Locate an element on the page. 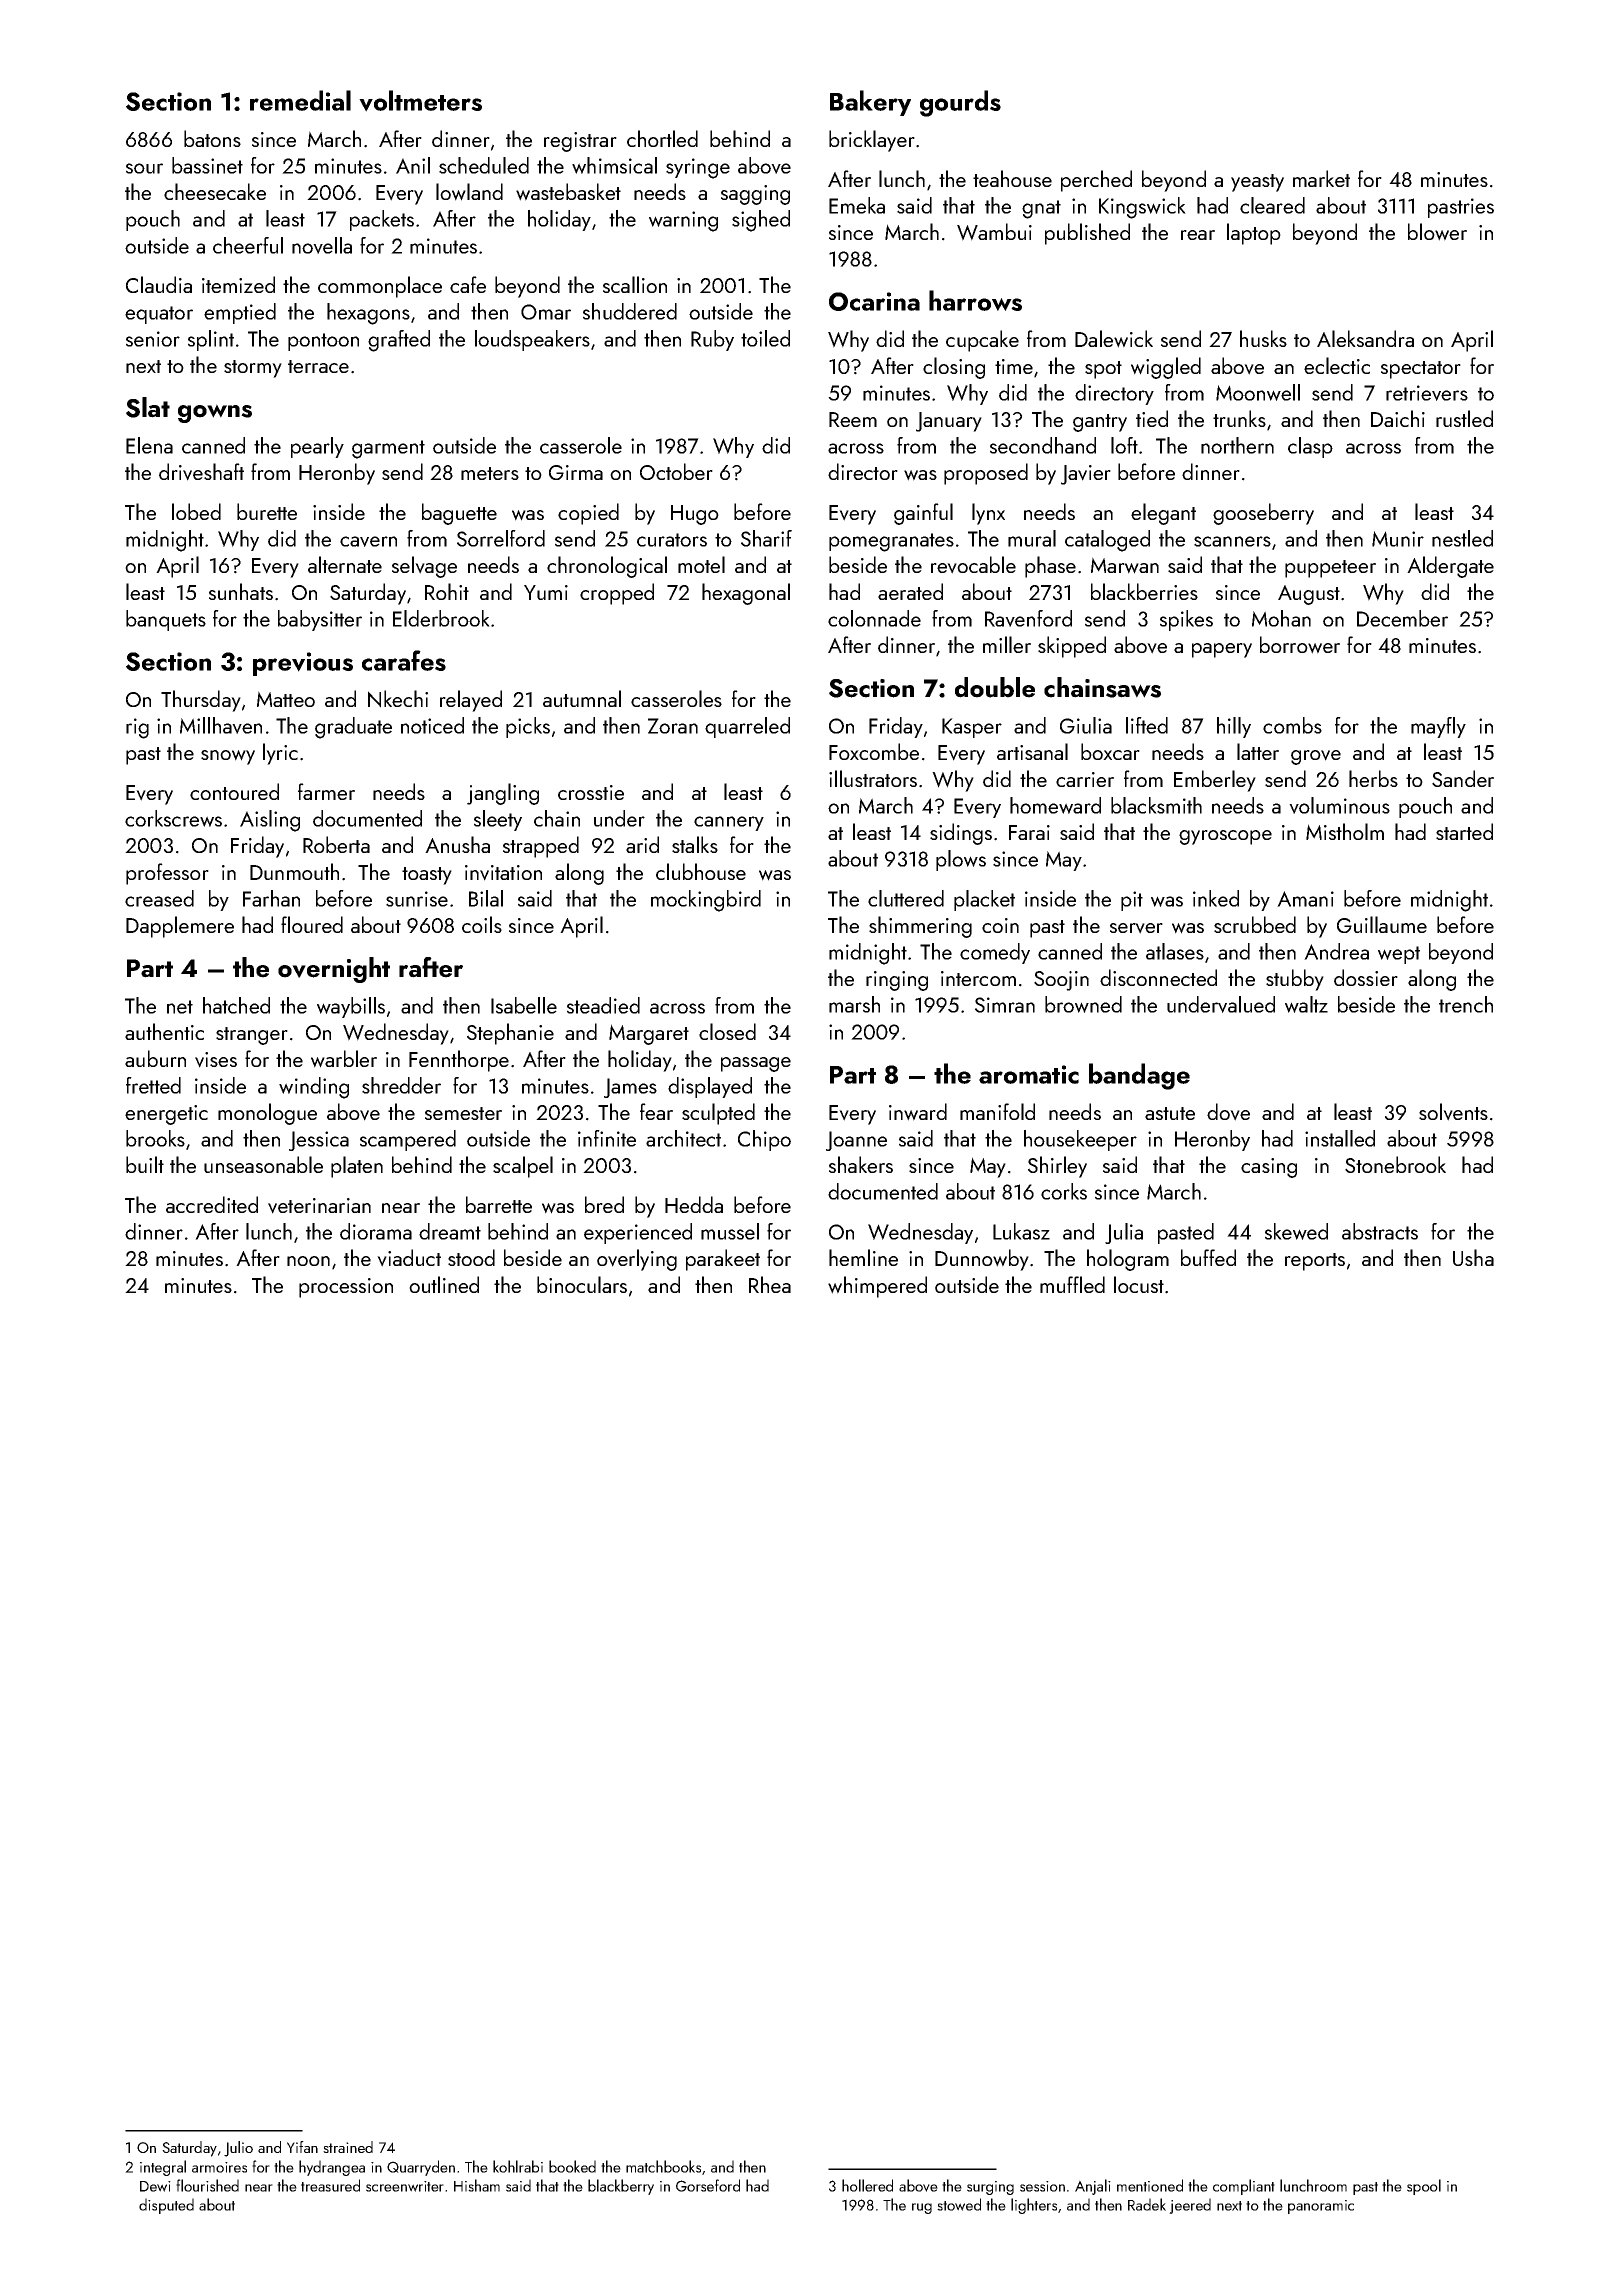 This image has width=1620, height=2292. burette is located at coordinates (267, 511).
